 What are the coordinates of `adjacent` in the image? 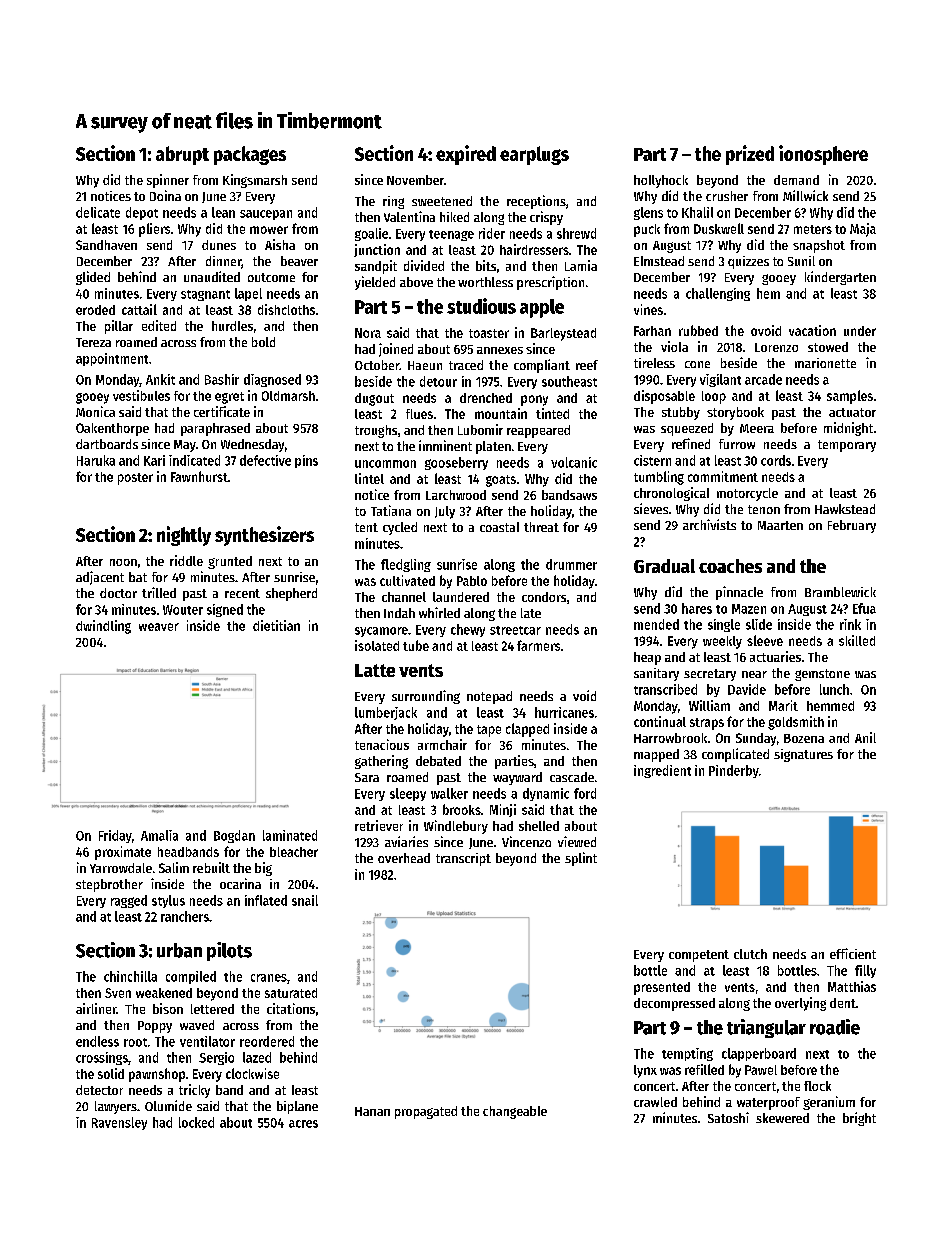 It's located at (100, 578).
